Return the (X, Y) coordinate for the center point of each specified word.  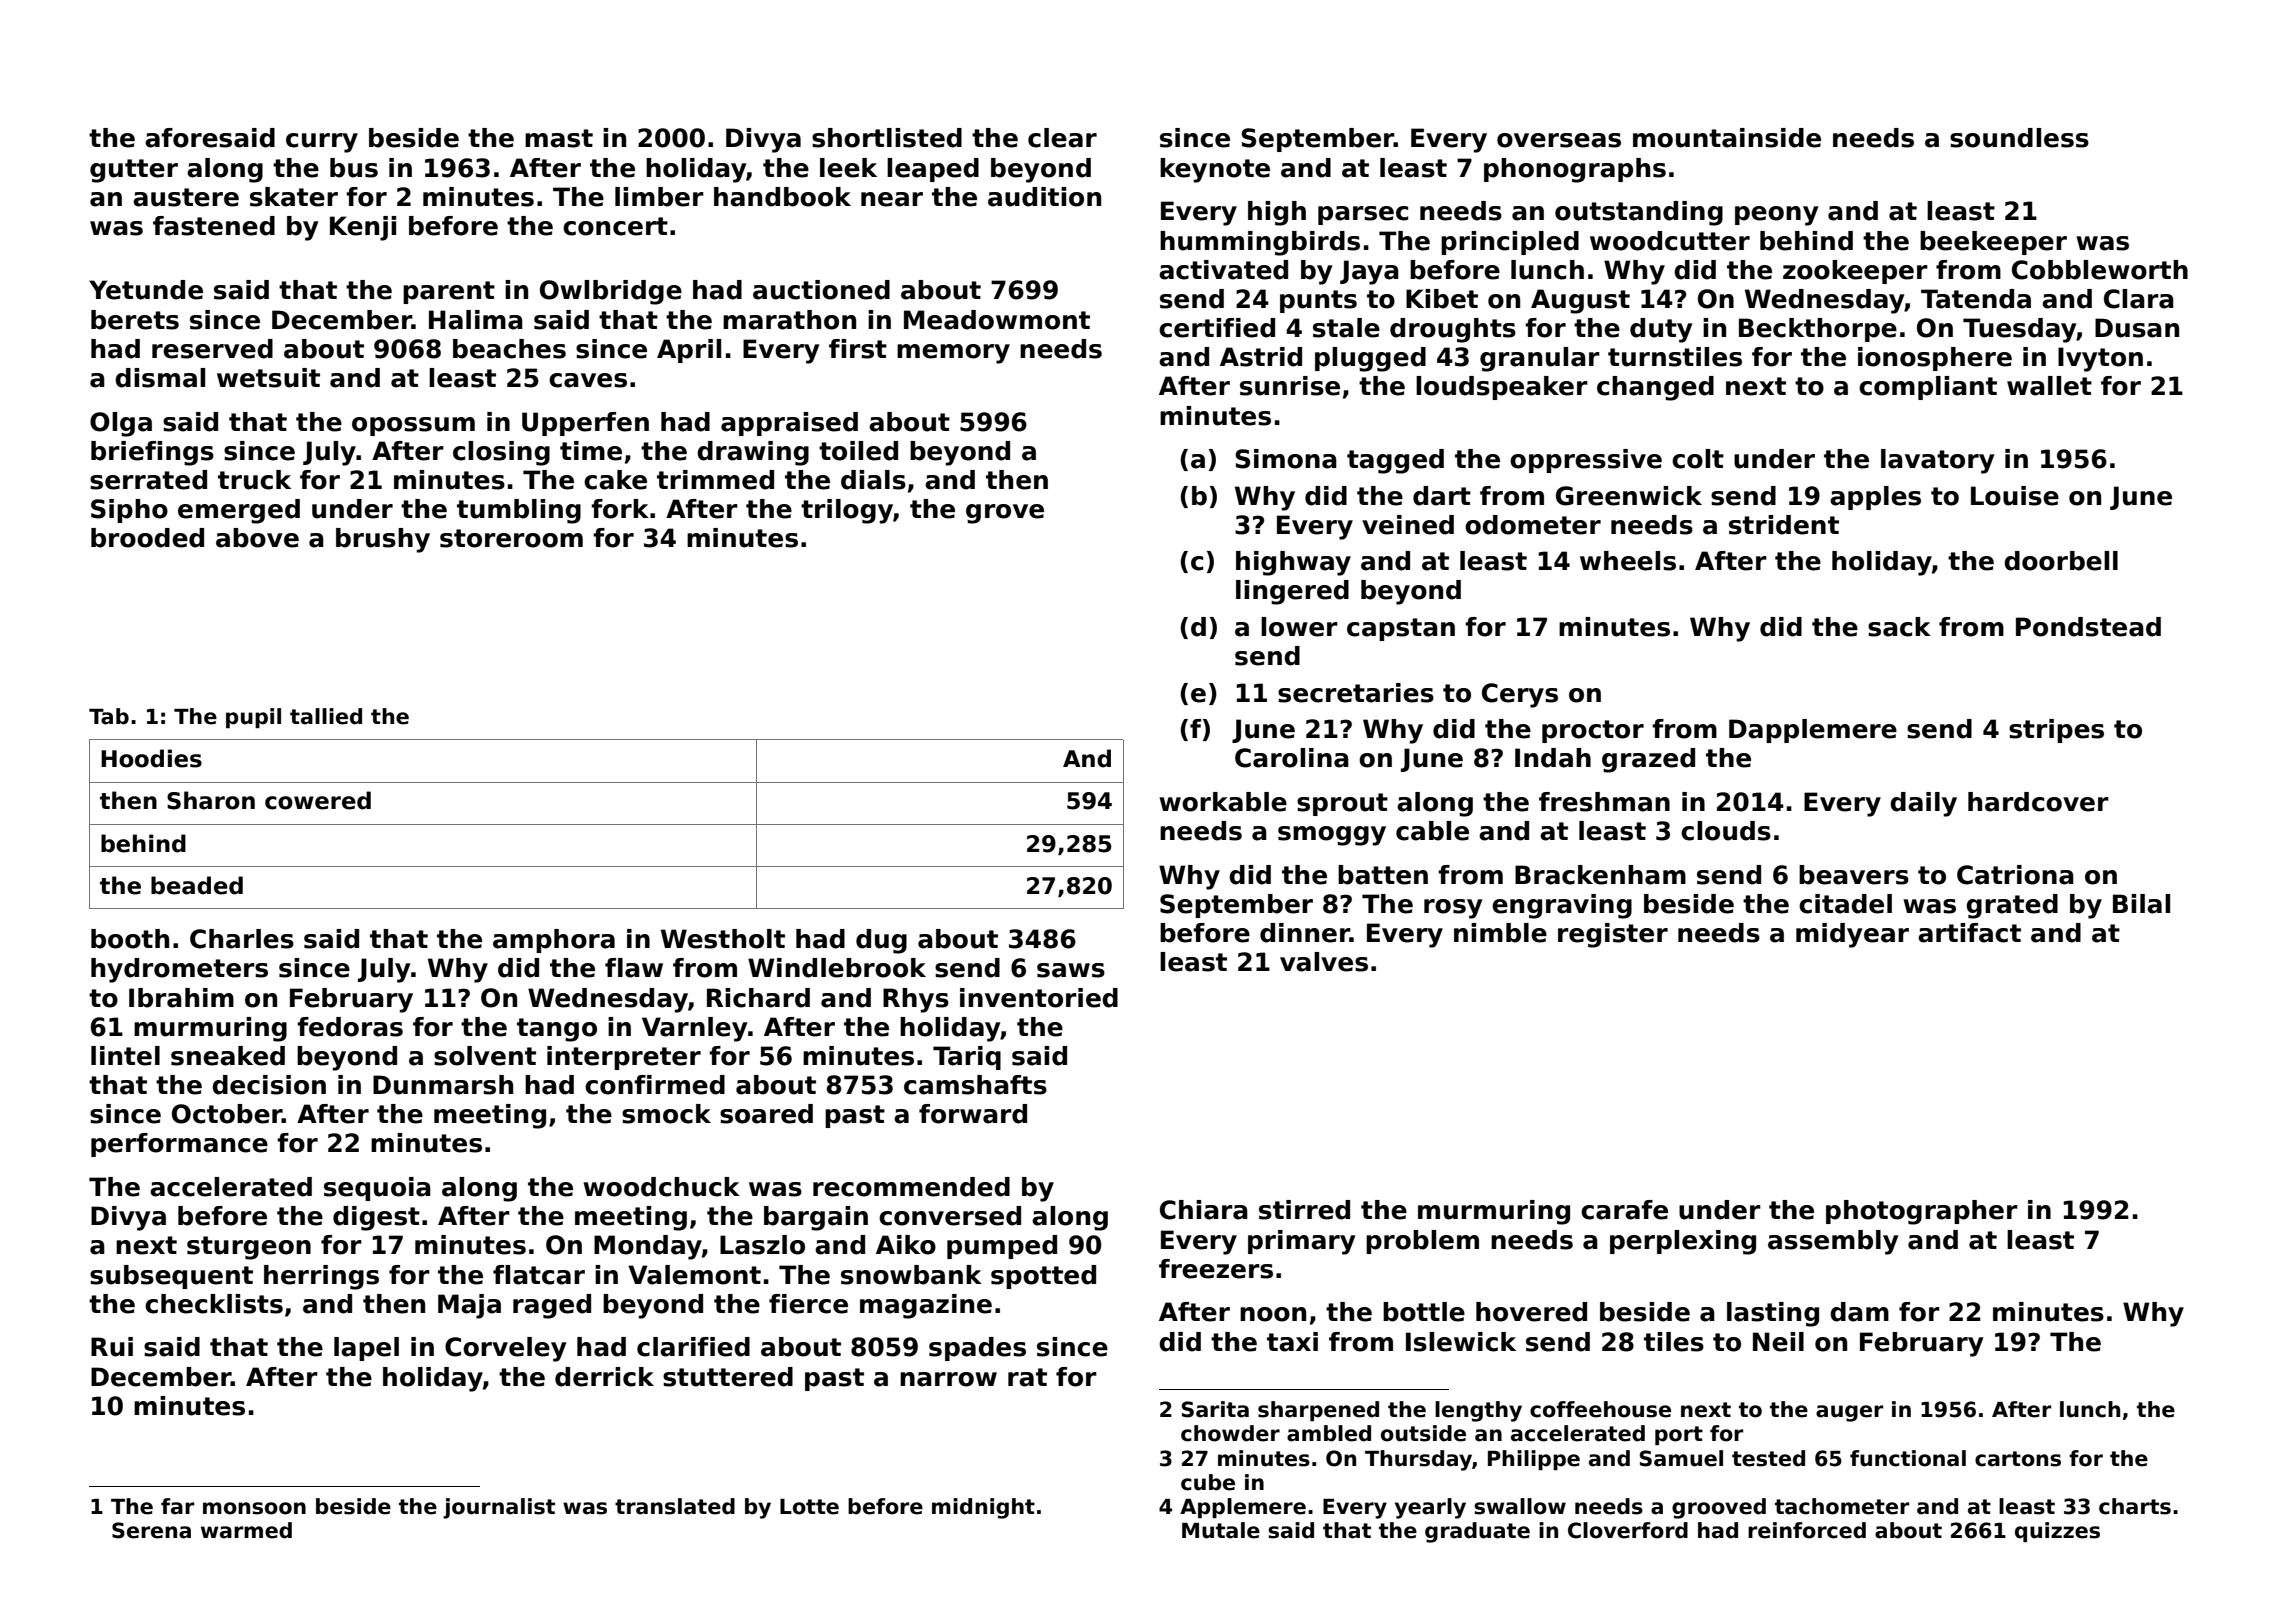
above (257, 538)
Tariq (967, 1058)
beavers (1854, 875)
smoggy (1332, 836)
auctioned (821, 290)
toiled (858, 451)
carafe (1624, 1210)
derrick (604, 1377)
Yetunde (146, 290)
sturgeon (249, 1248)
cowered (318, 800)
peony (1777, 216)
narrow (948, 1379)
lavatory (1938, 461)
